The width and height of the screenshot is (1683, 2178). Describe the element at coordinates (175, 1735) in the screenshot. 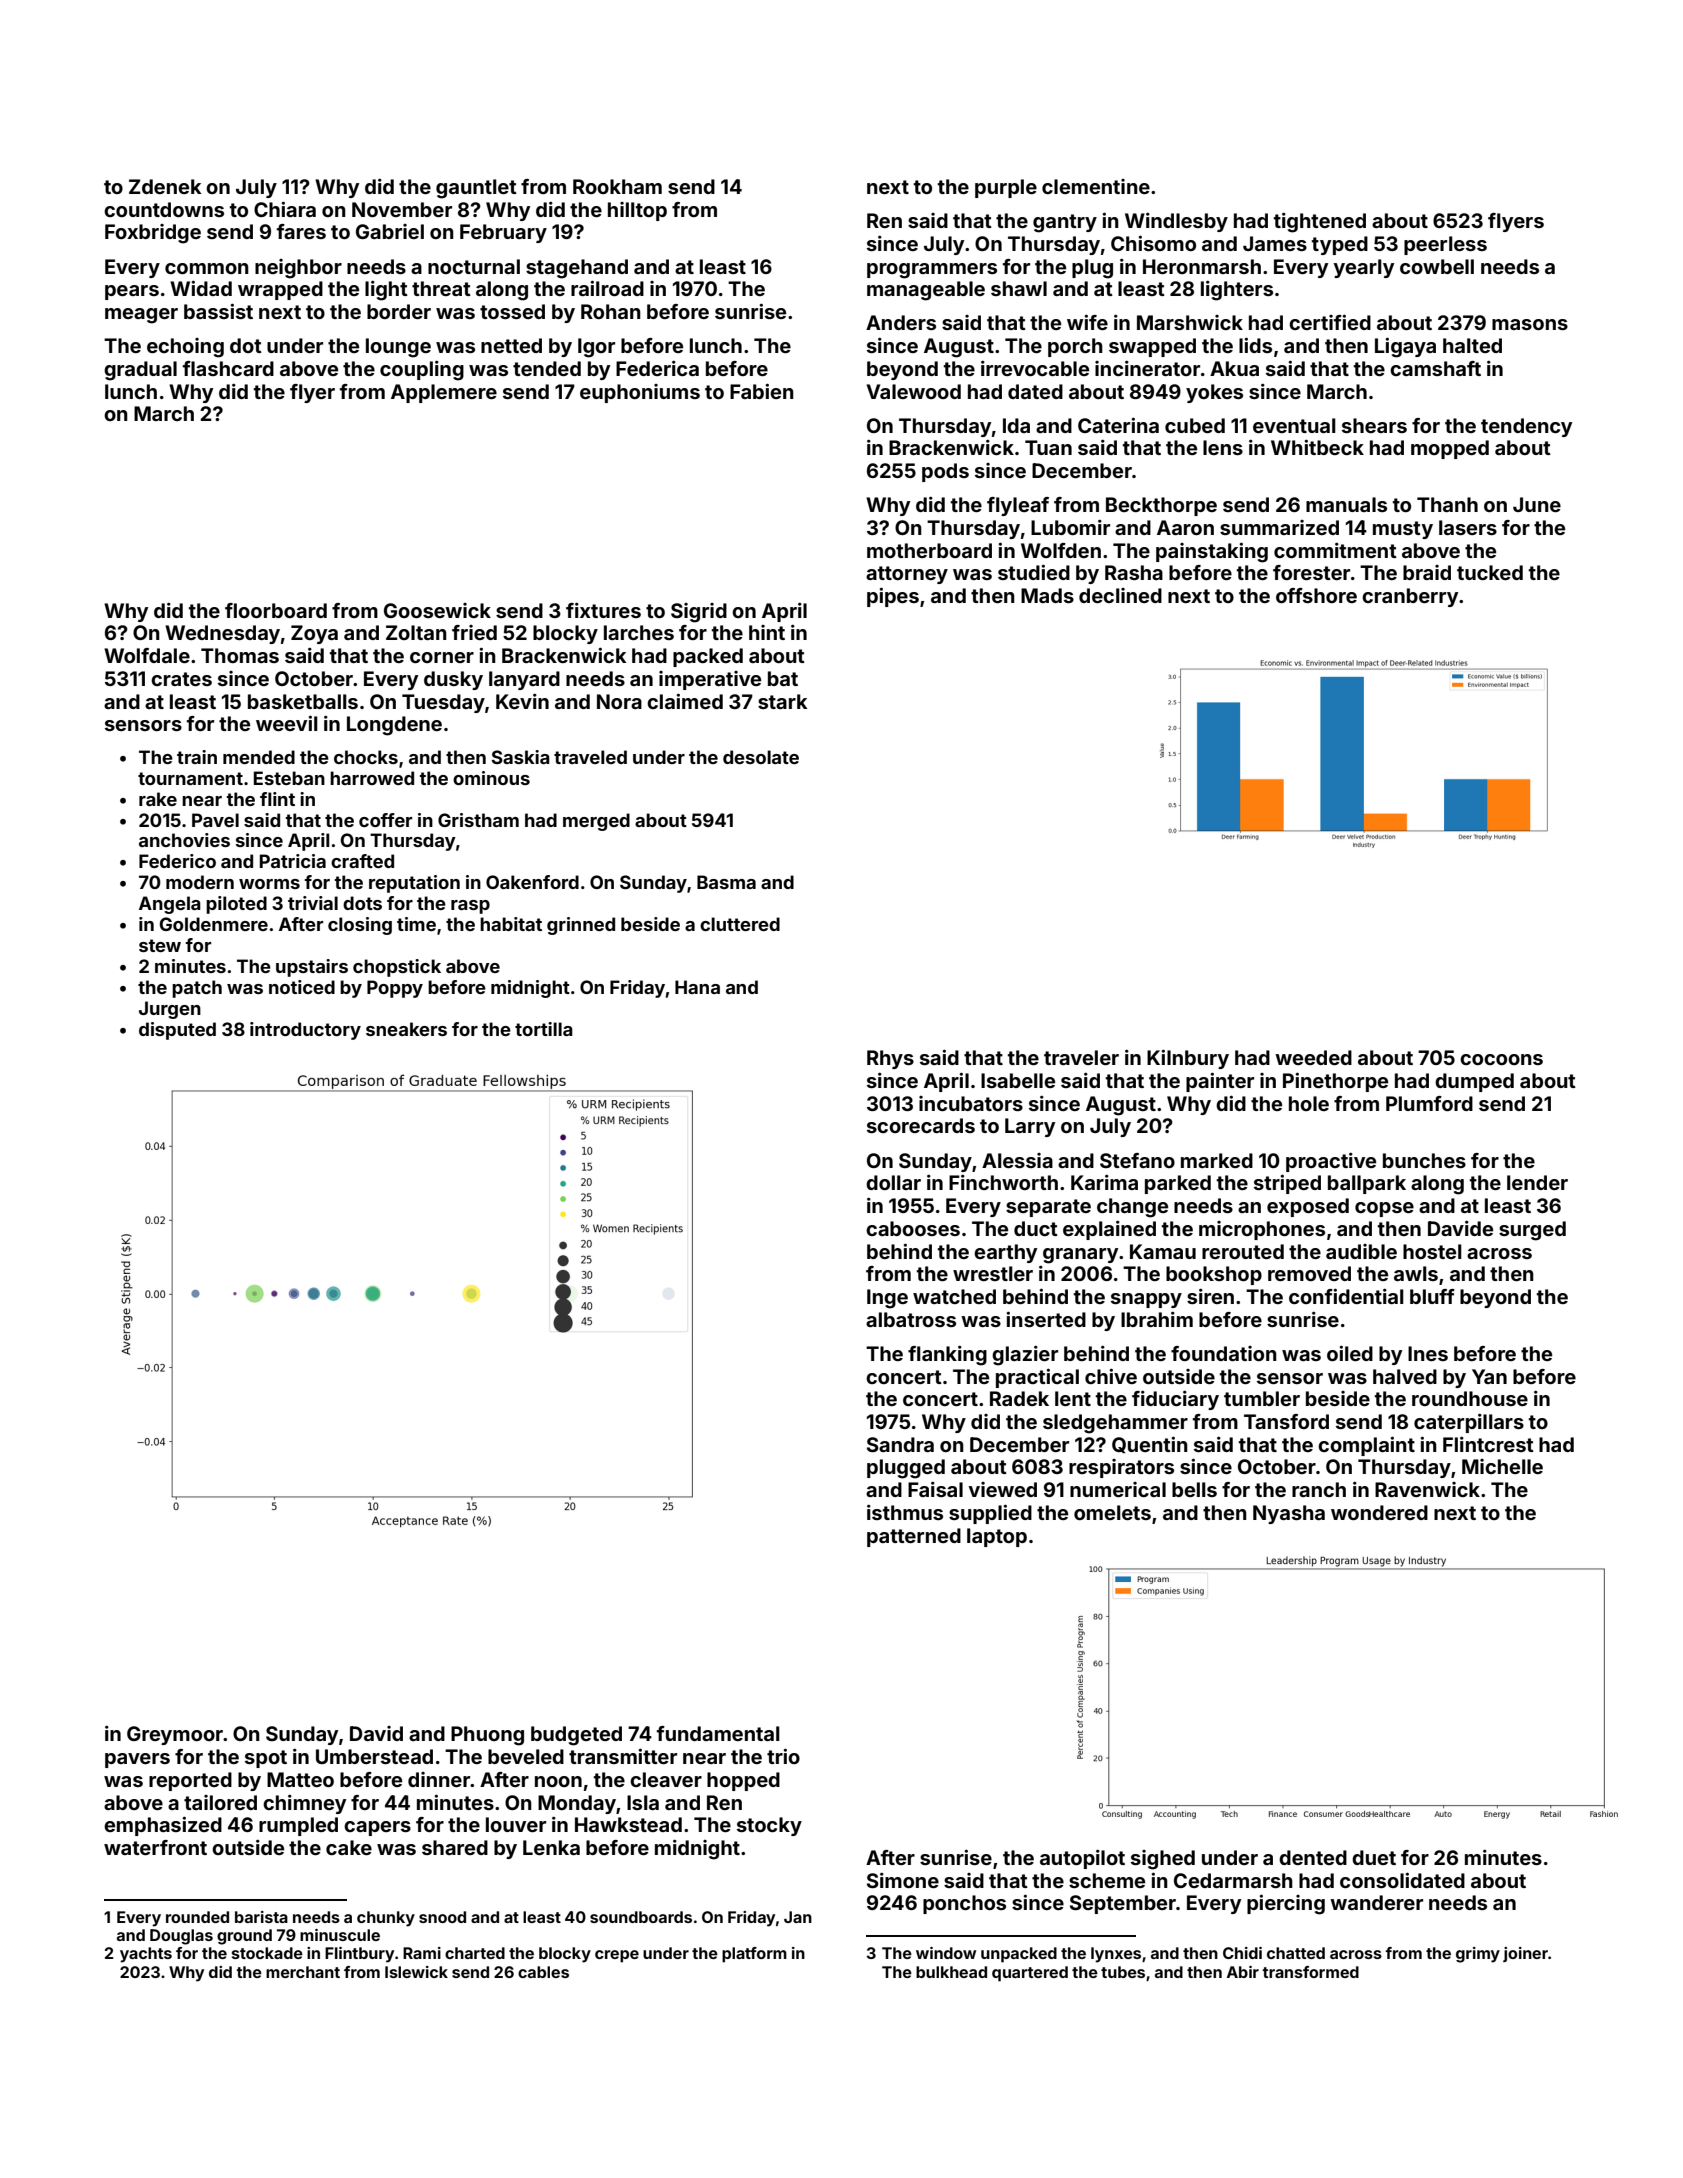

I see `Greymoor` at that location.
